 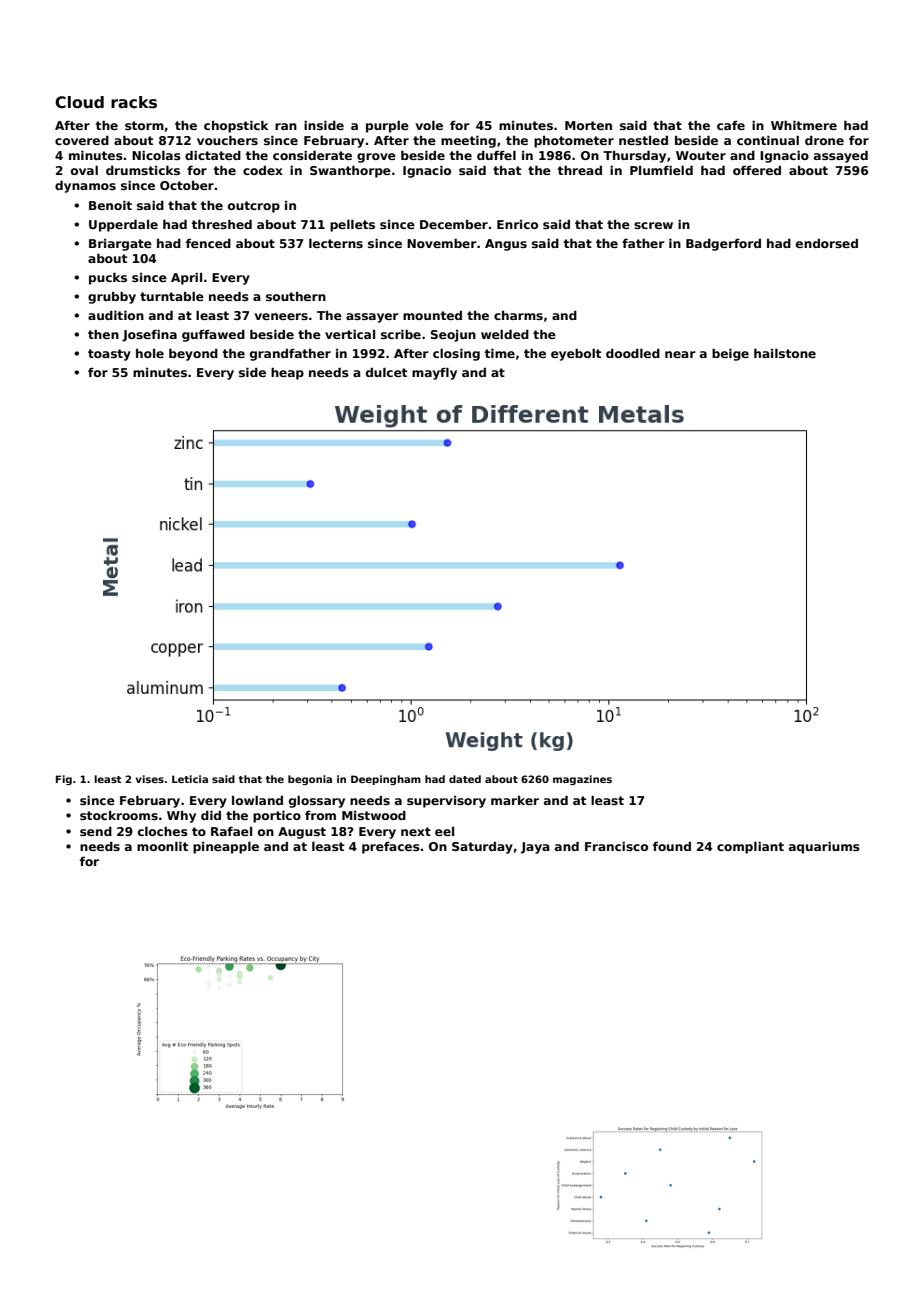 What do you see at coordinates (310, 780) in the page?
I see `begonia` at bounding box center [310, 780].
